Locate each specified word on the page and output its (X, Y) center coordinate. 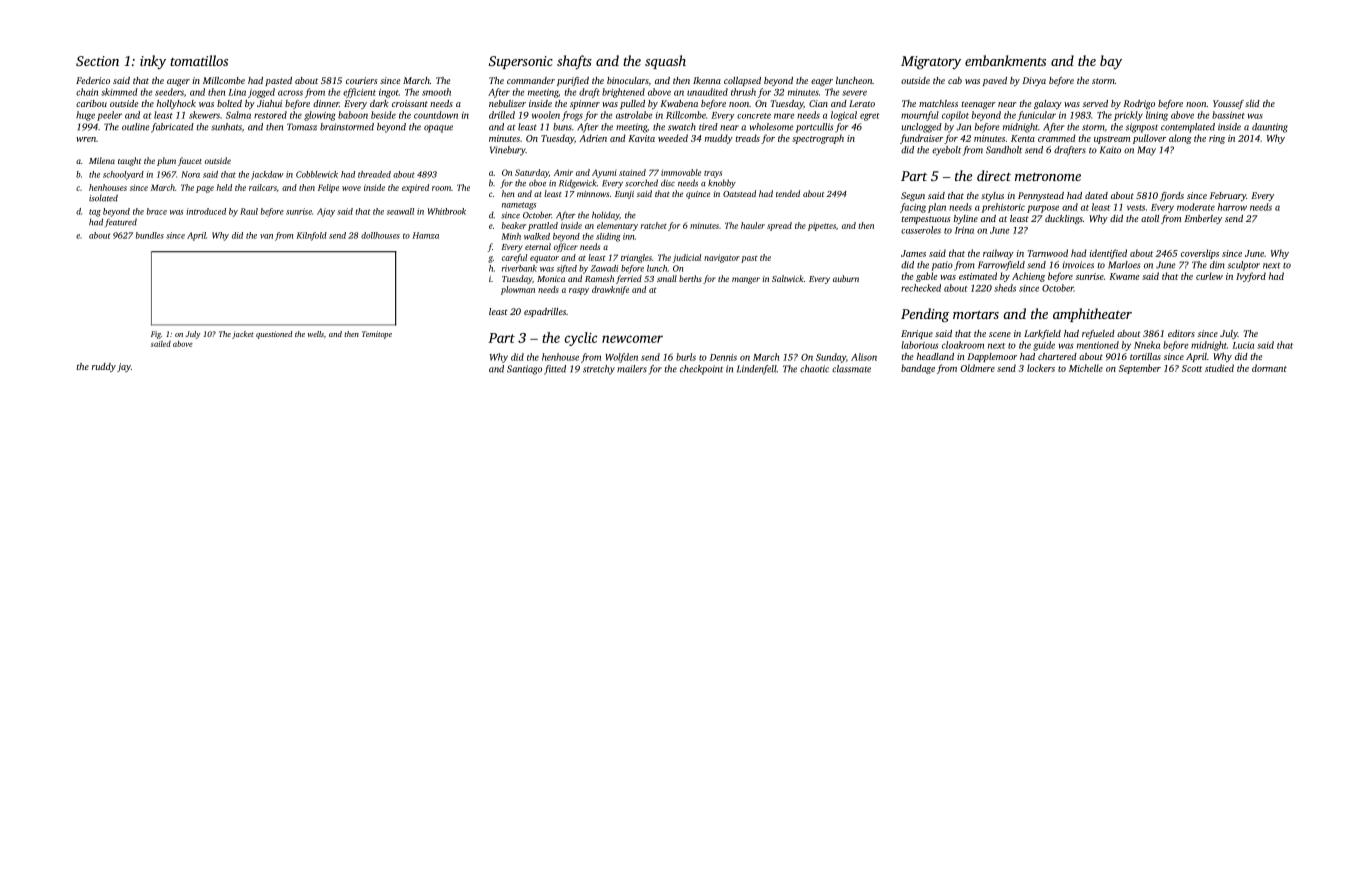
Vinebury (508, 151)
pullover (1149, 139)
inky (153, 62)
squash (665, 62)
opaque (438, 129)
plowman (518, 290)
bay (1111, 62)
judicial (687, 258)
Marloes (1124, 265)
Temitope (377, 335)
